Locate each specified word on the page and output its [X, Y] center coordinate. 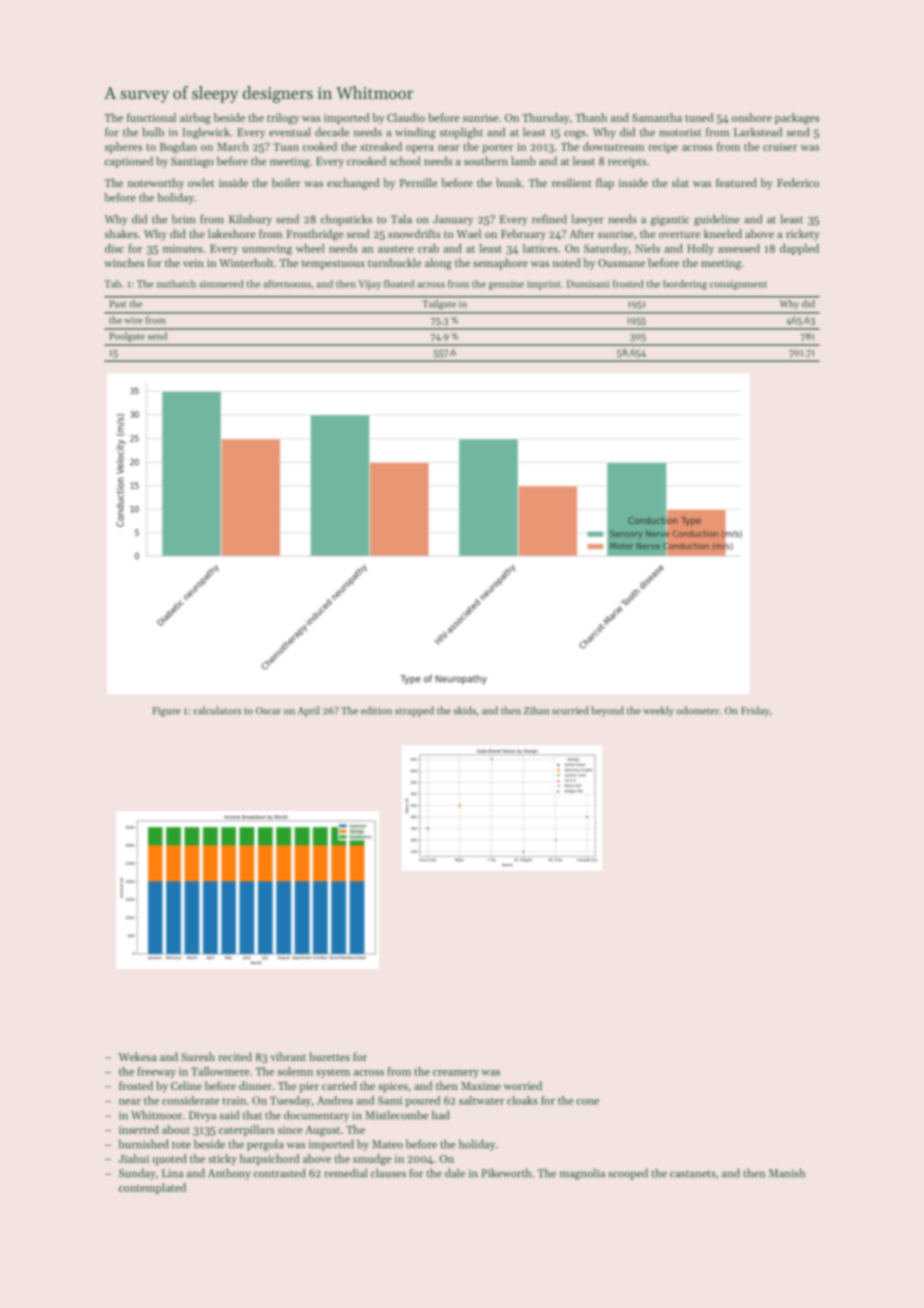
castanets [693, 1174]
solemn [295, 1071]
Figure [166, 712]
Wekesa [138, 1056]
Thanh [591, 117]
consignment [738, 285]
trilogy [283, 119]
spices [393, 1087]
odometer [697, 710]
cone [587, 1102]
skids [465, 710]
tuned [699, 117]
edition [376, 710]
